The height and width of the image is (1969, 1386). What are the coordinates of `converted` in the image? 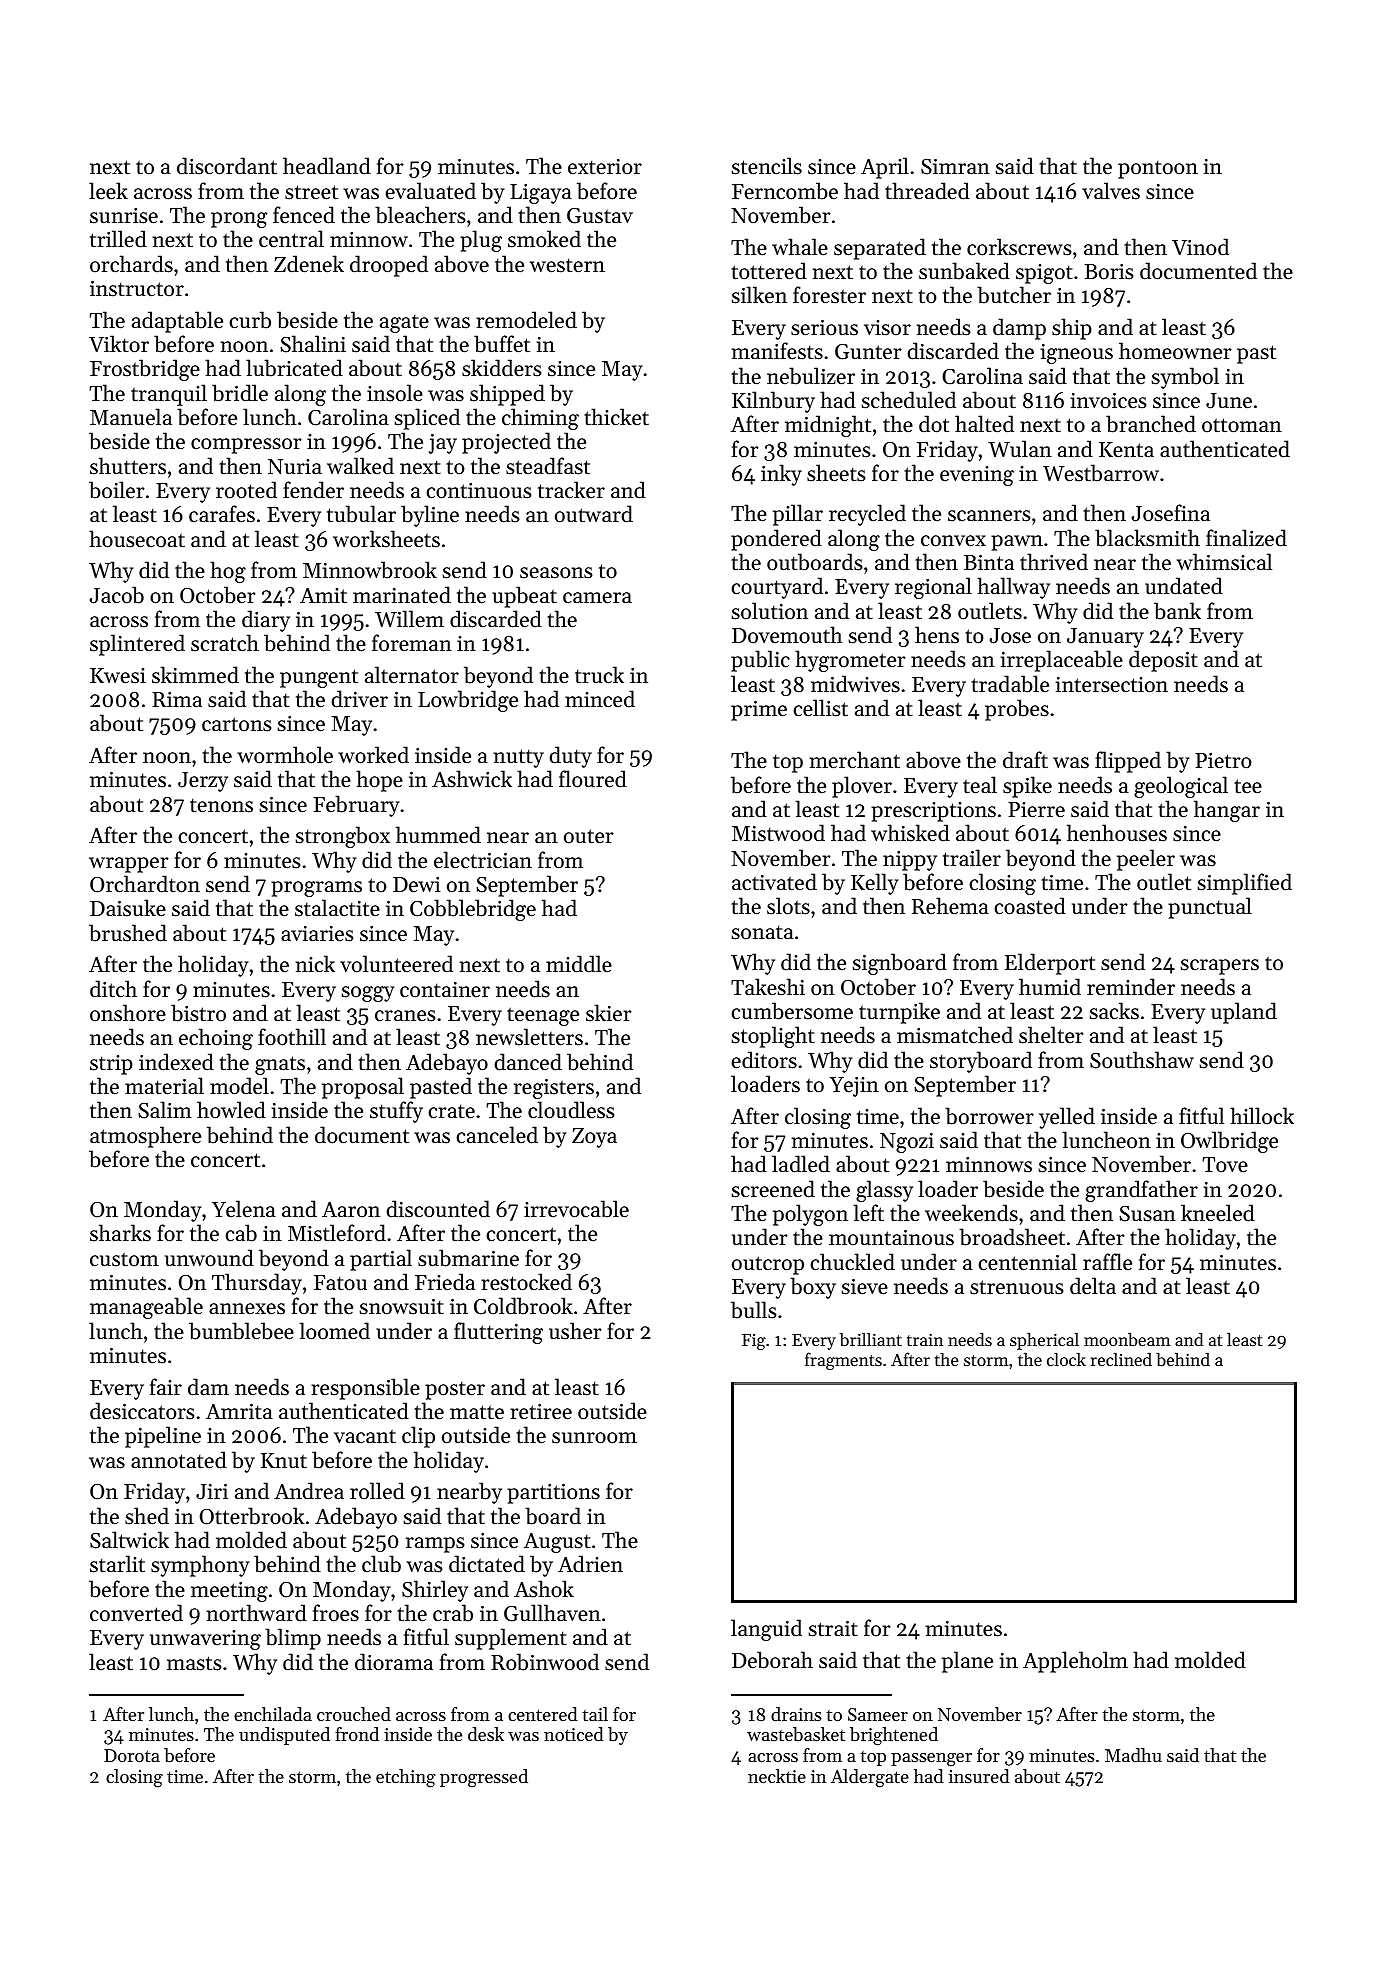 It's located at (136, 1613).
